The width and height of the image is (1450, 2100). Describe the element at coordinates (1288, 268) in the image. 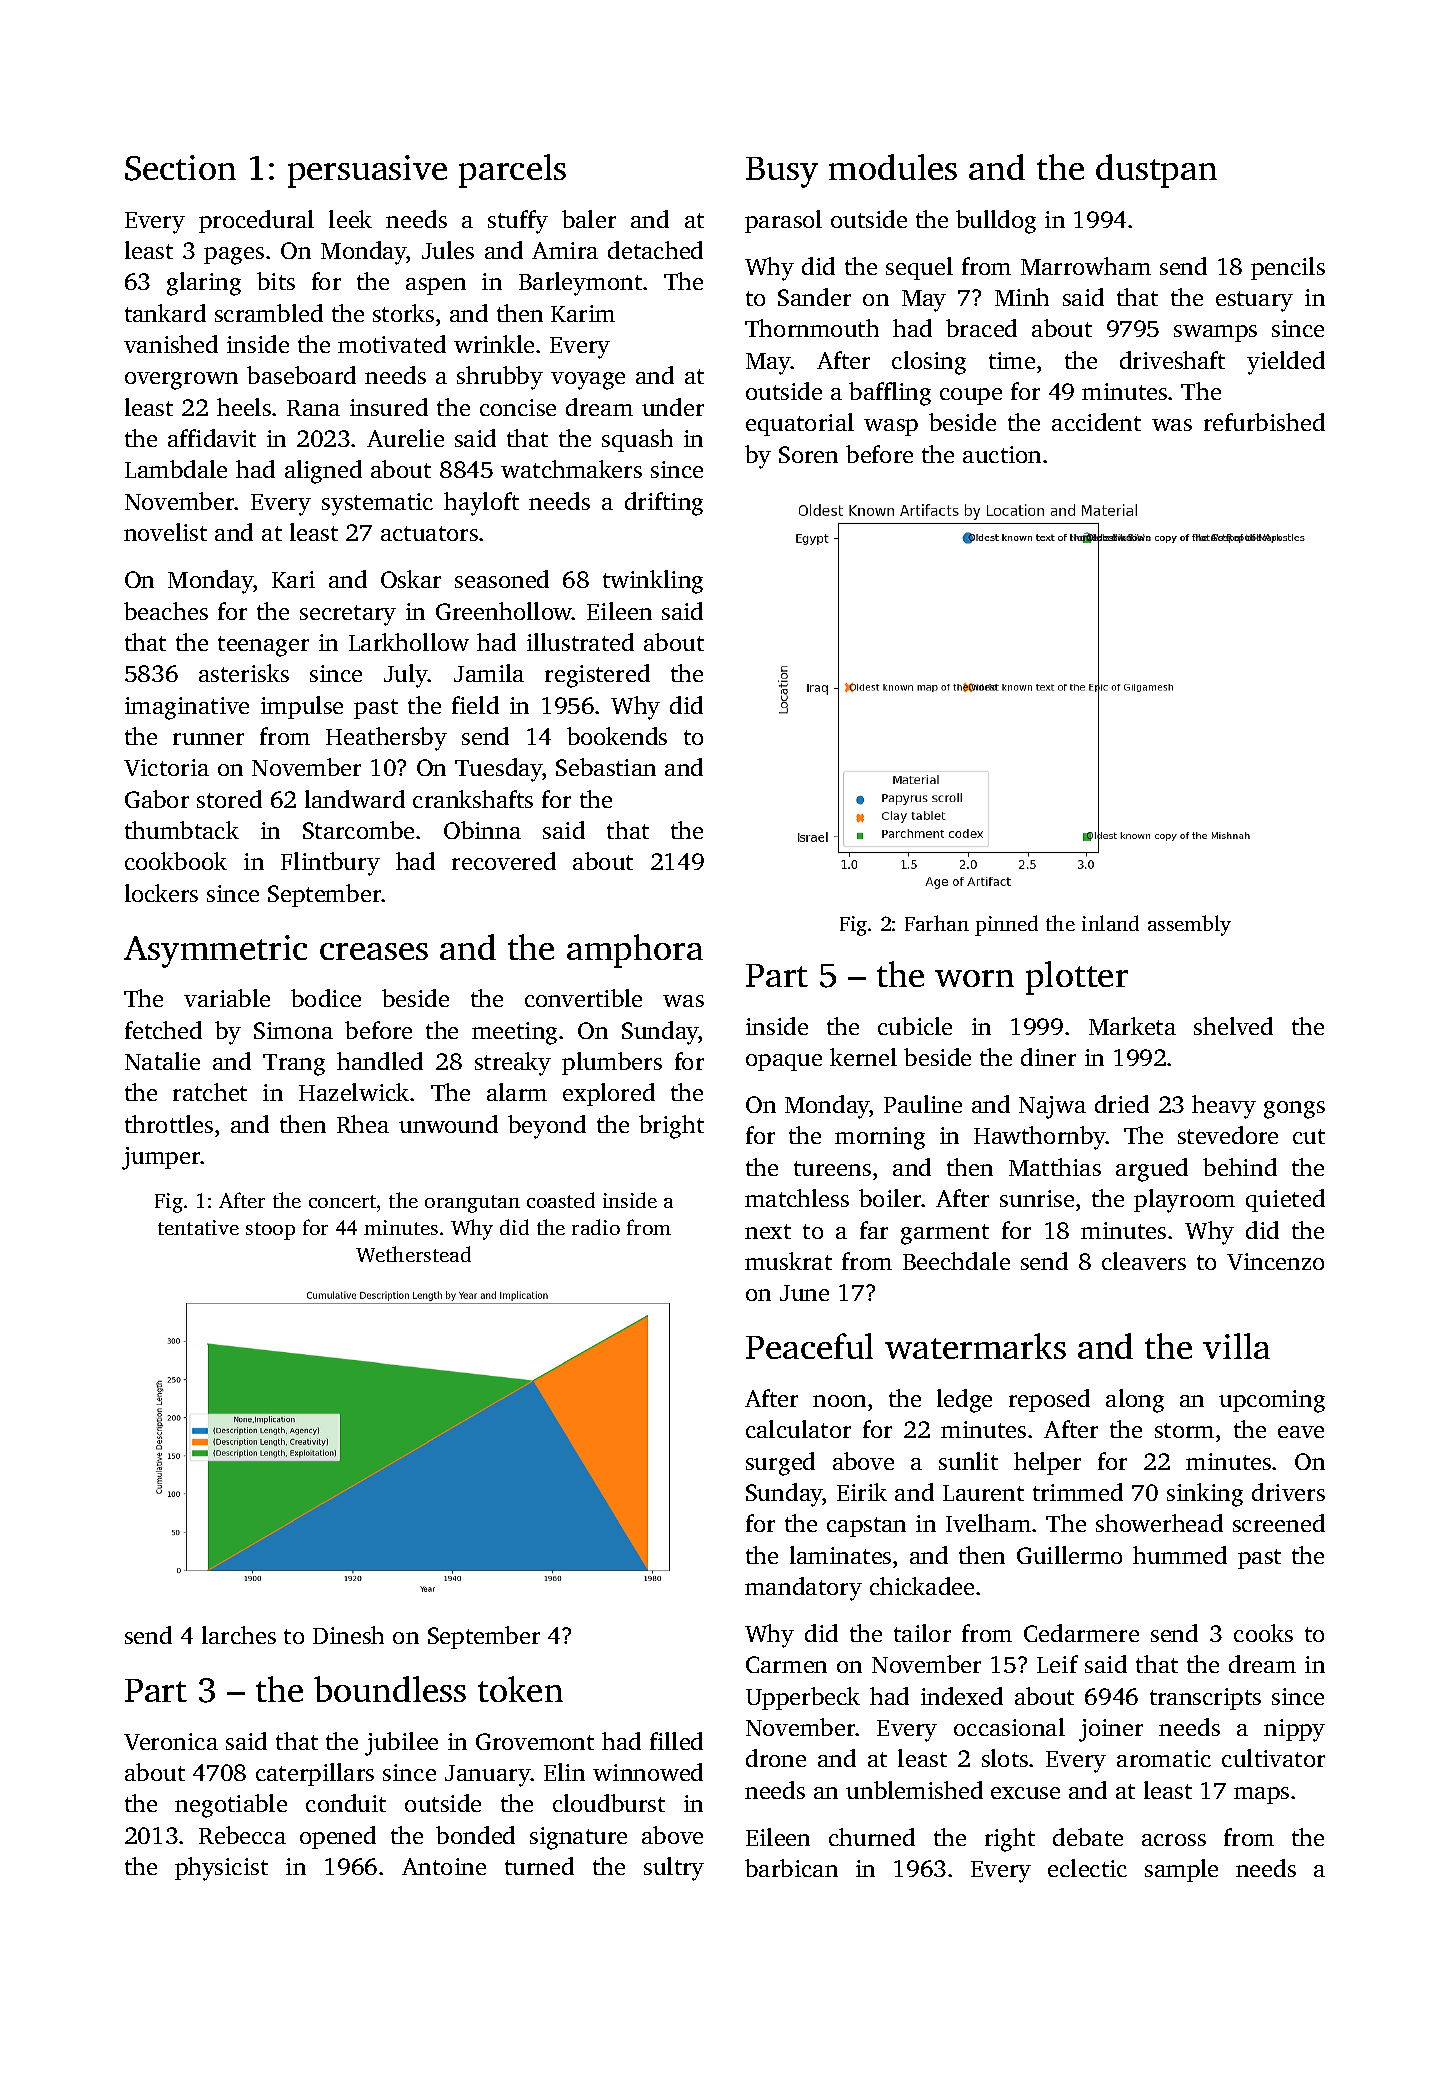

I see `pencils` at that location.
